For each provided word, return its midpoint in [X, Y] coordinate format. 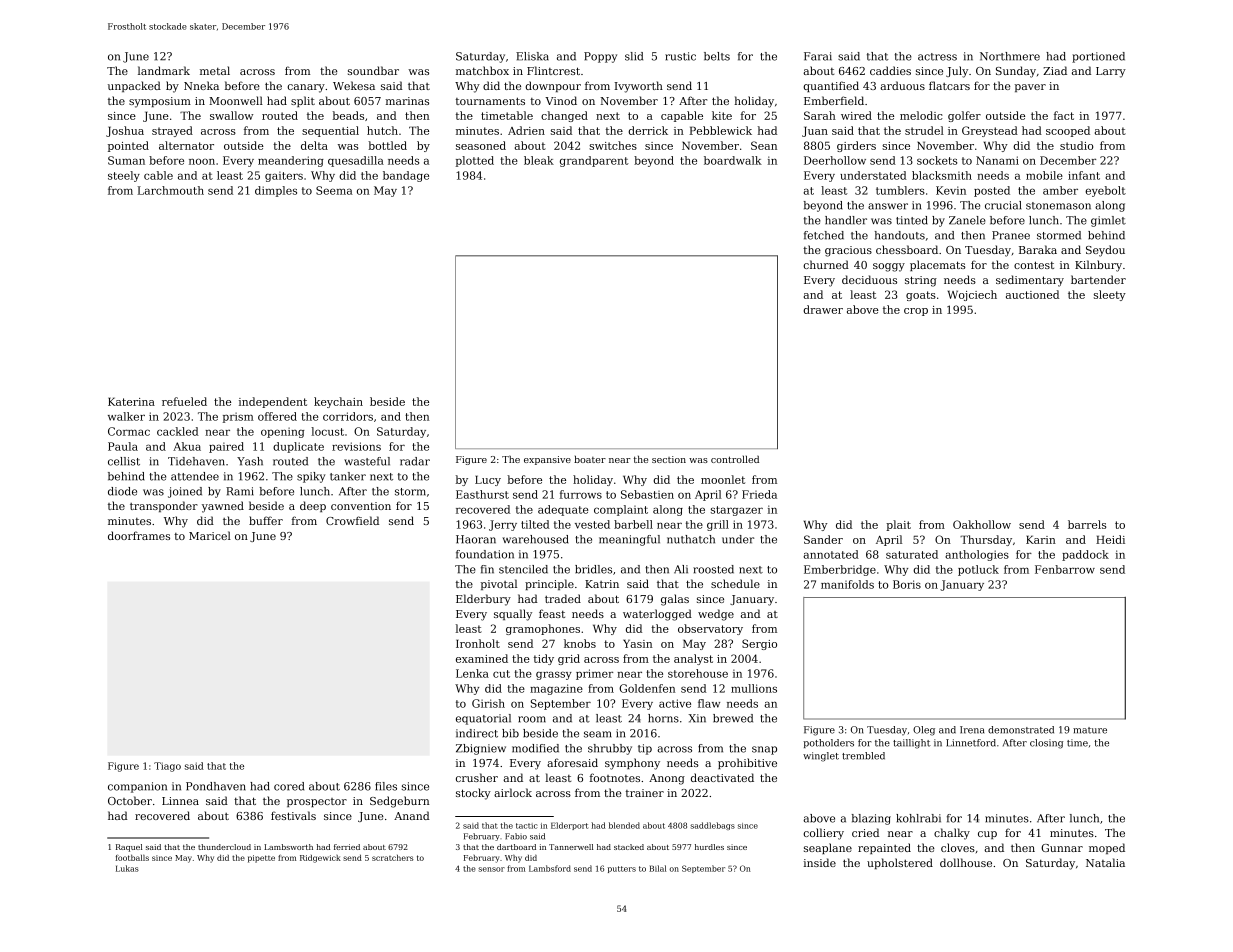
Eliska [532, 56]
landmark [164, 70]
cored [289, 786]
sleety [1110, 295]
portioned [1098, 57]
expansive [547, 460]
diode [122, 491]
